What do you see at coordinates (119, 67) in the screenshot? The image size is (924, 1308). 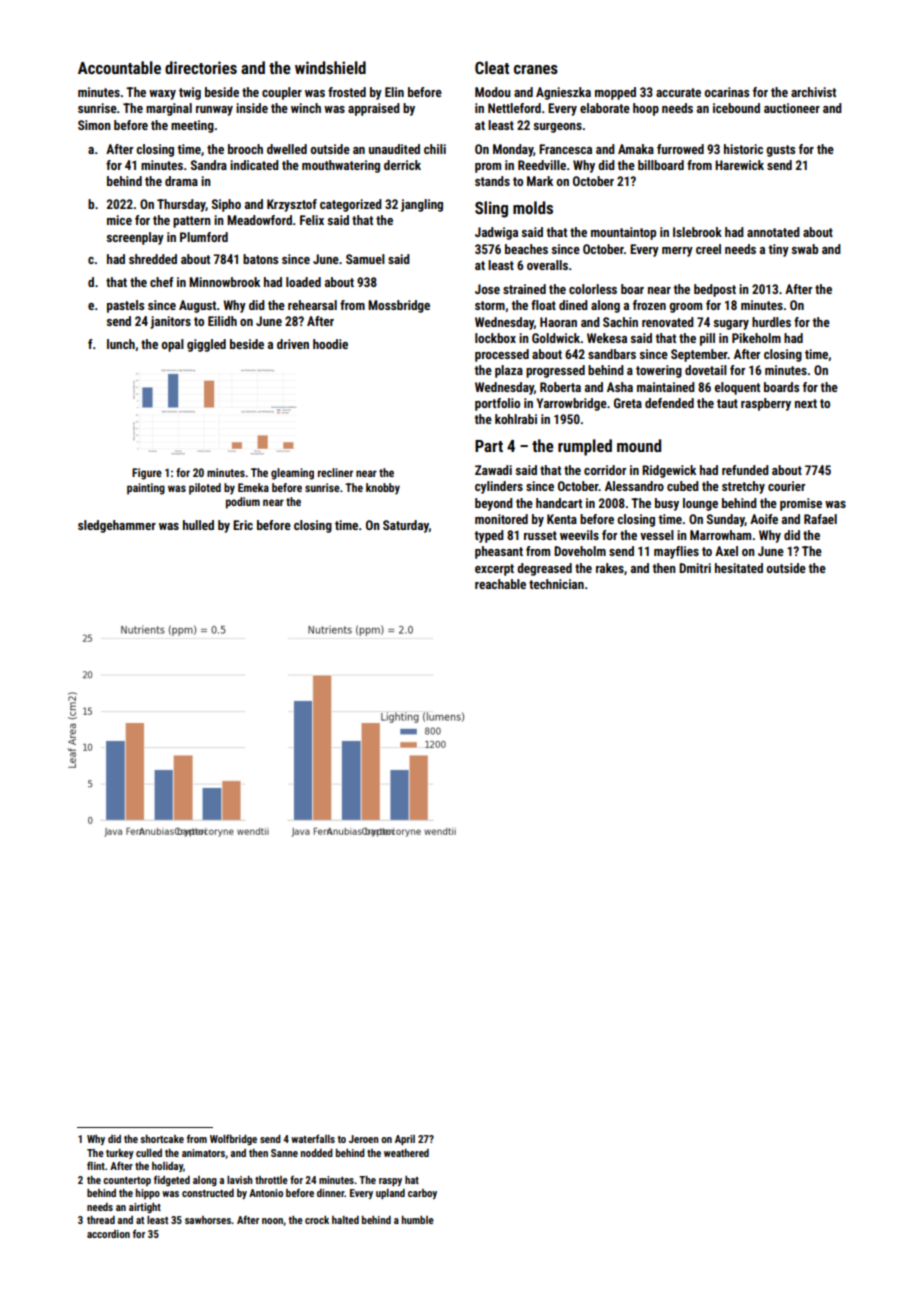 I see `Accountable` at bounding box center [119, 67].
